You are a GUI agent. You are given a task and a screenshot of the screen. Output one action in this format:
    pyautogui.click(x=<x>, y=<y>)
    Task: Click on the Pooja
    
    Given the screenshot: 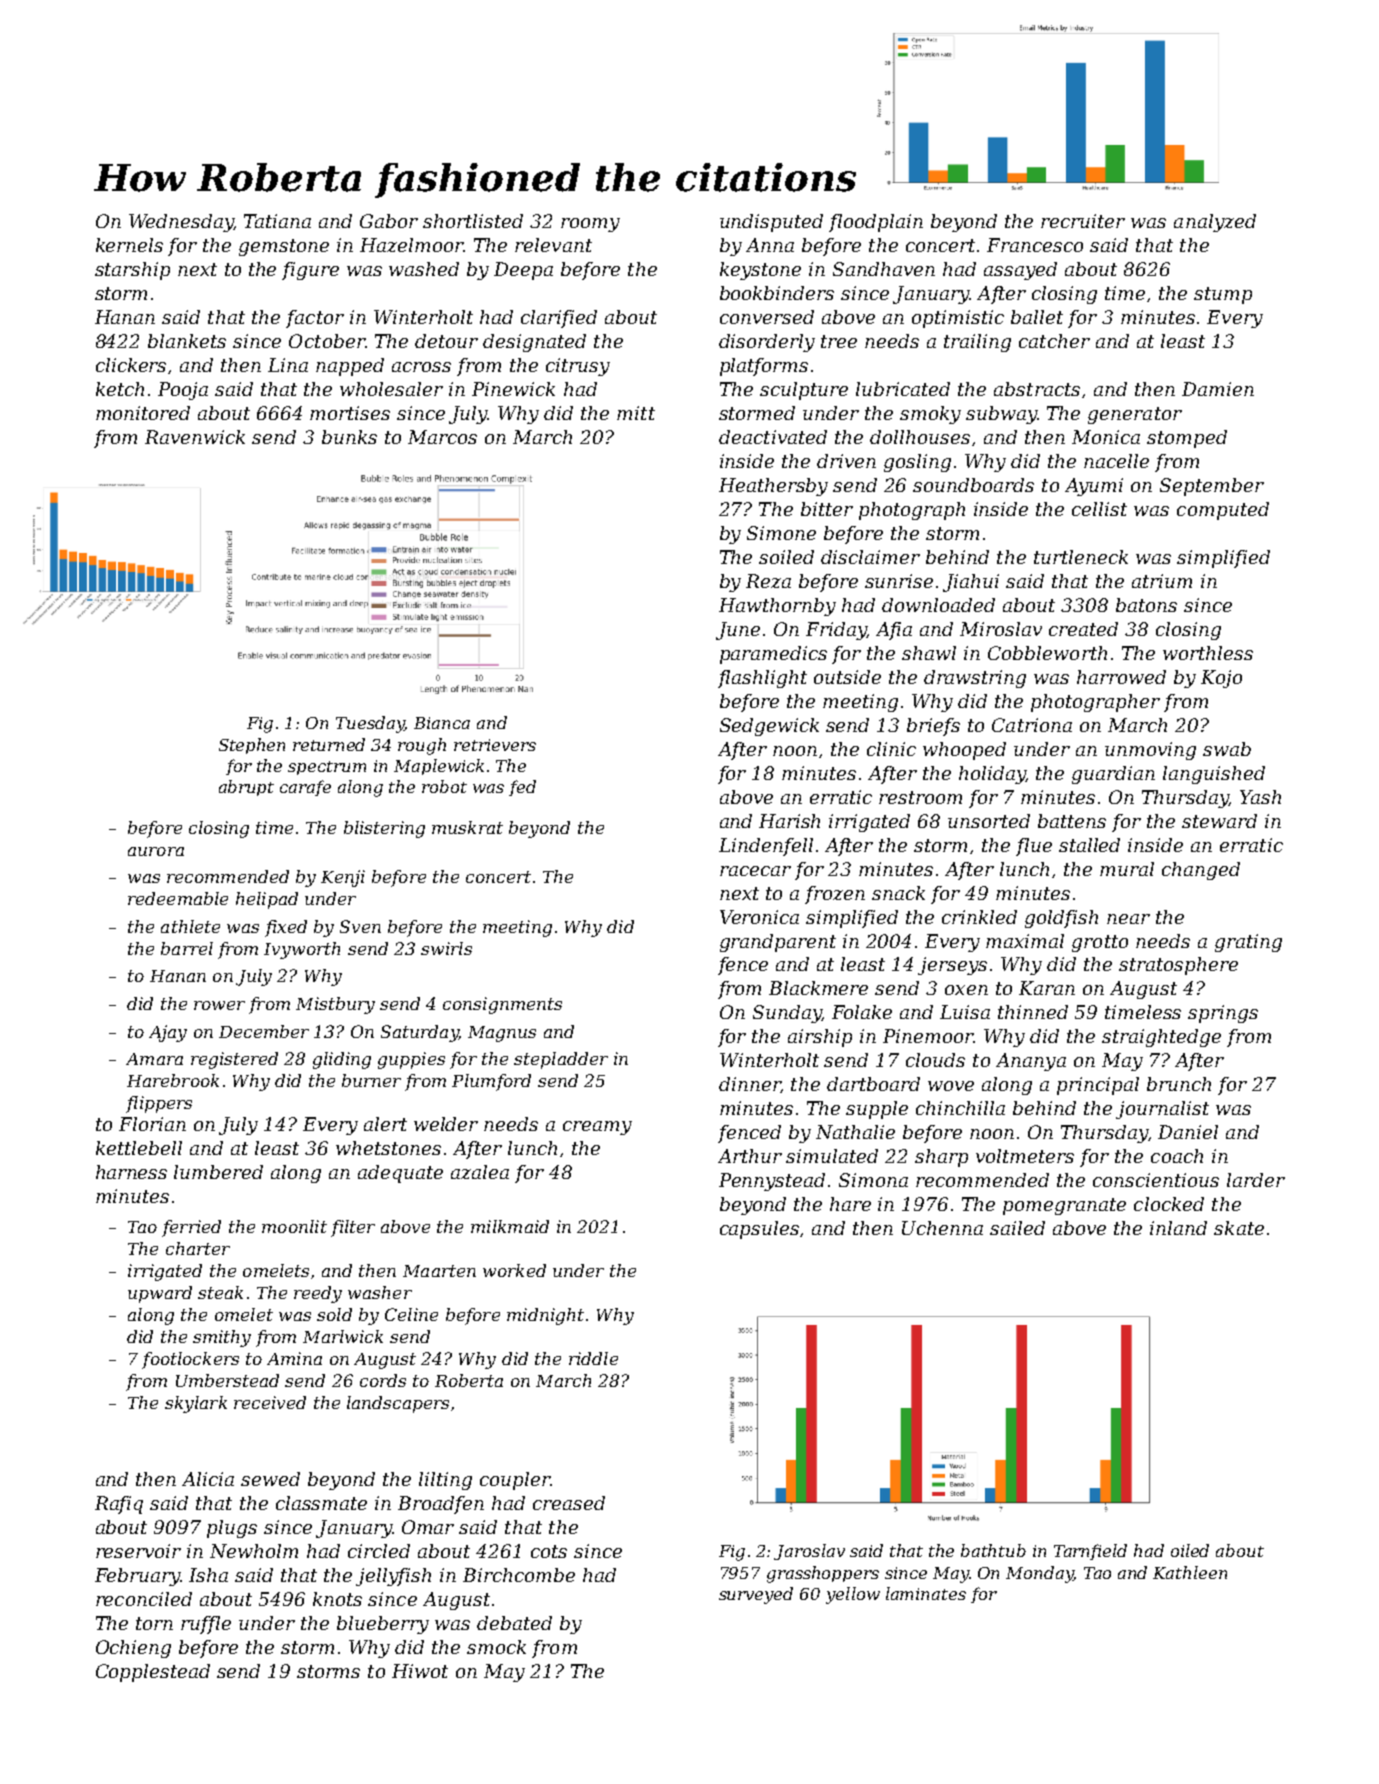 What is the action you would take?
    pyautogui.click(x=183, y=391)
